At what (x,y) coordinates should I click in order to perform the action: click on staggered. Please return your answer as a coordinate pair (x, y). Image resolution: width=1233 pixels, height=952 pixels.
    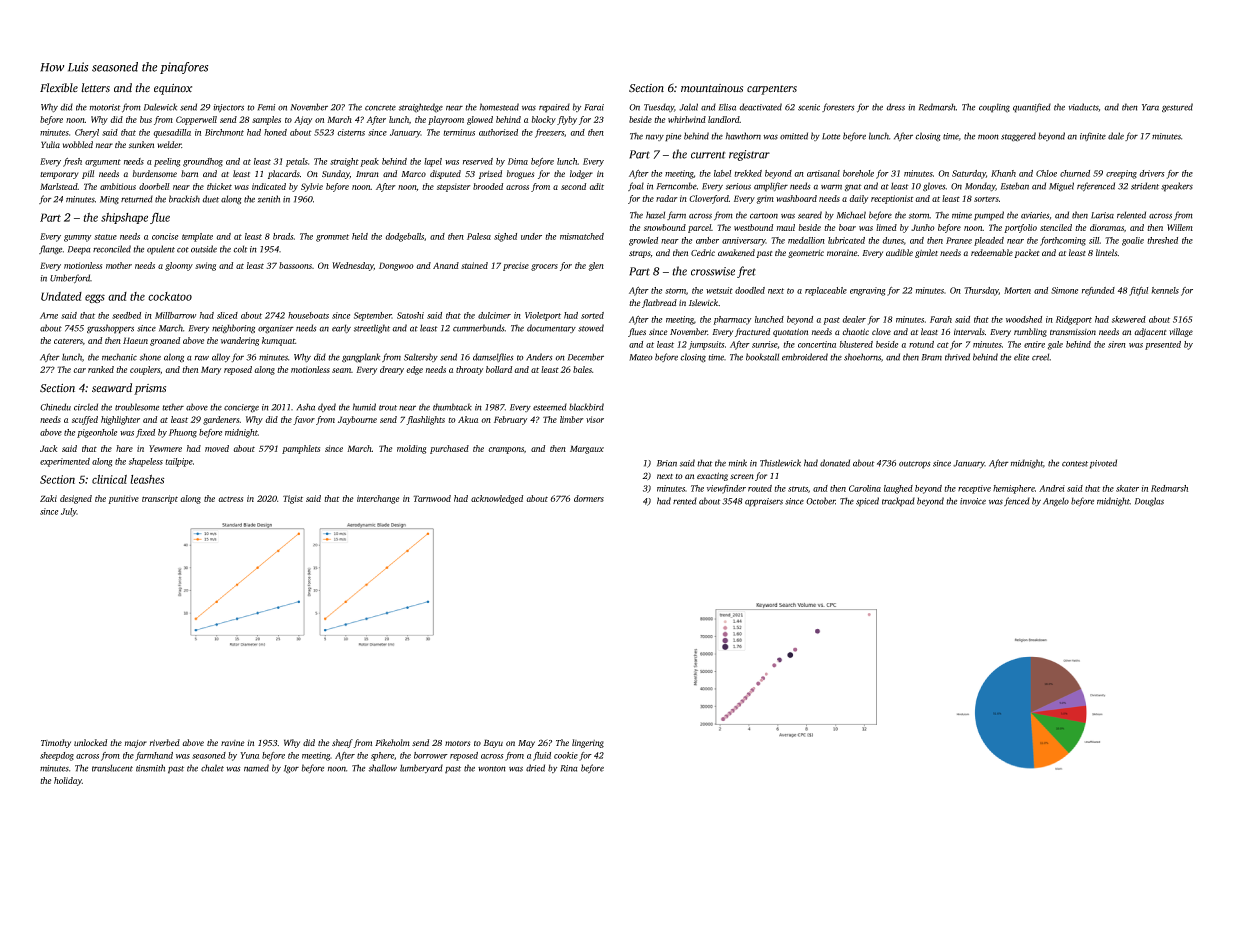
    Looking at the image, I should click on (1018, 137).
